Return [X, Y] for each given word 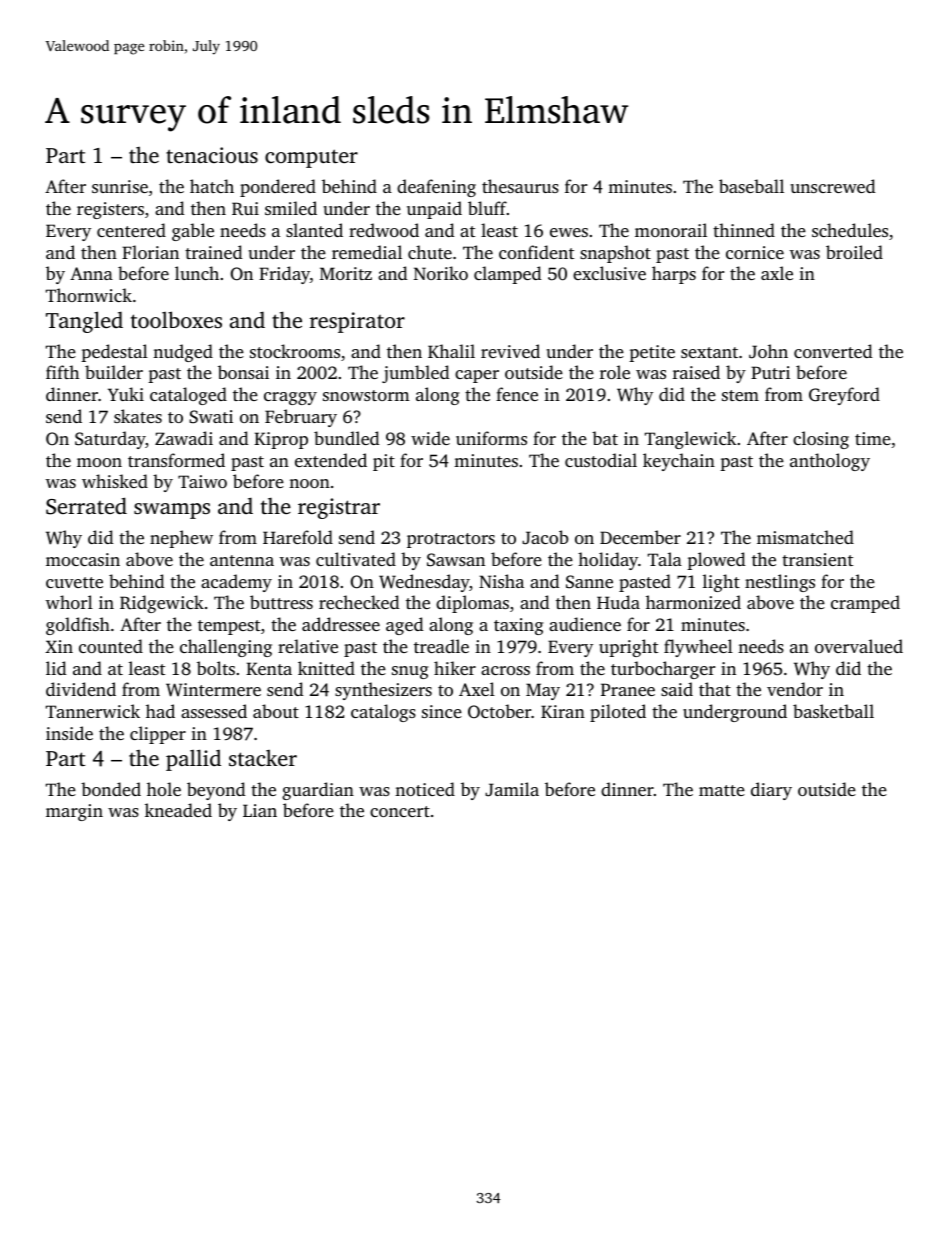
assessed [214, 711]
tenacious [212, 155]
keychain [679, 462]
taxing [519, 626]
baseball [751, 186]
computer [311, 158]
